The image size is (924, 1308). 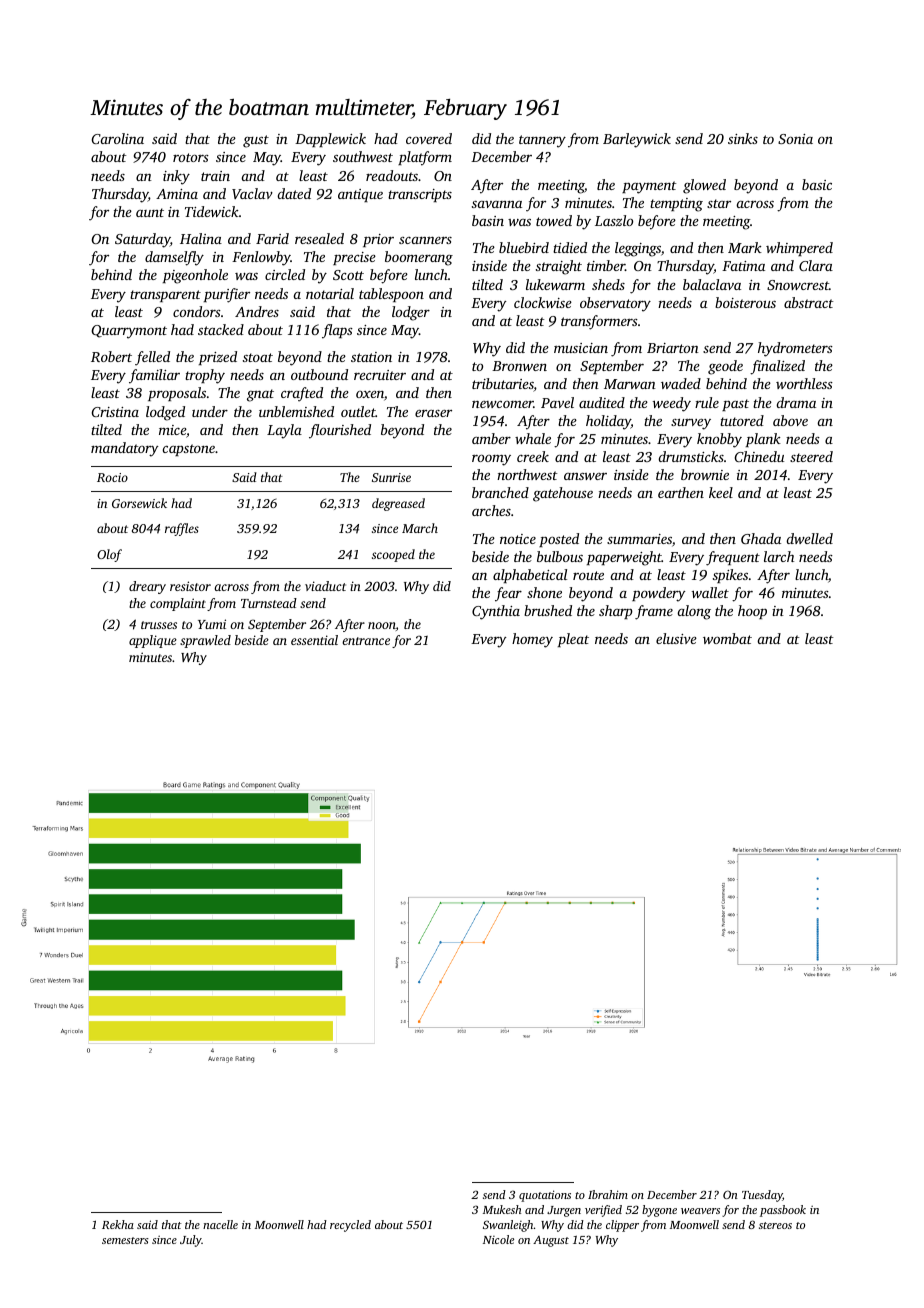 I want to click on nacelle, so click(x=220, y=1224).
